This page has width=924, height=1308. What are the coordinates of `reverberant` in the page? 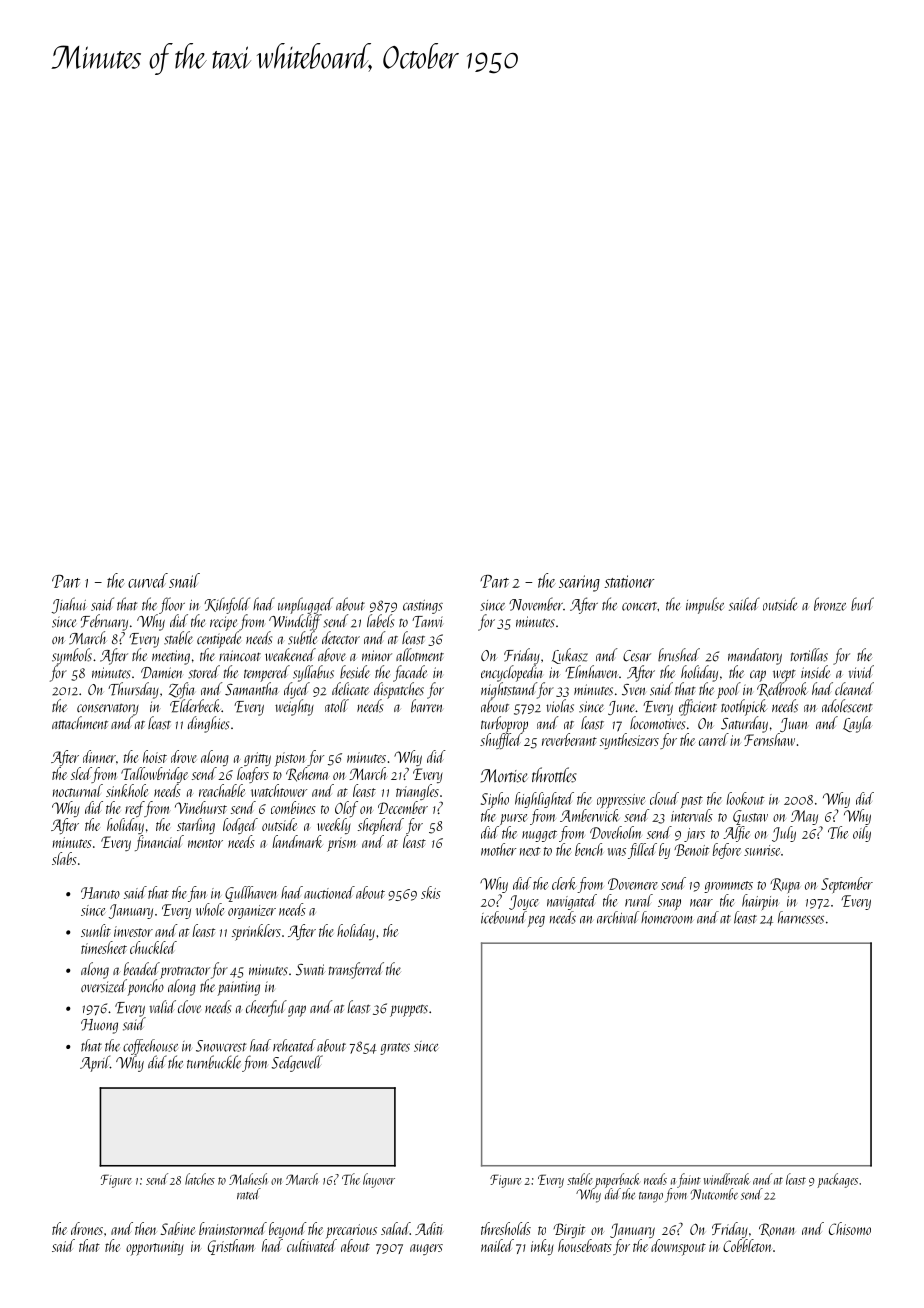 It's located at (569, 739).
